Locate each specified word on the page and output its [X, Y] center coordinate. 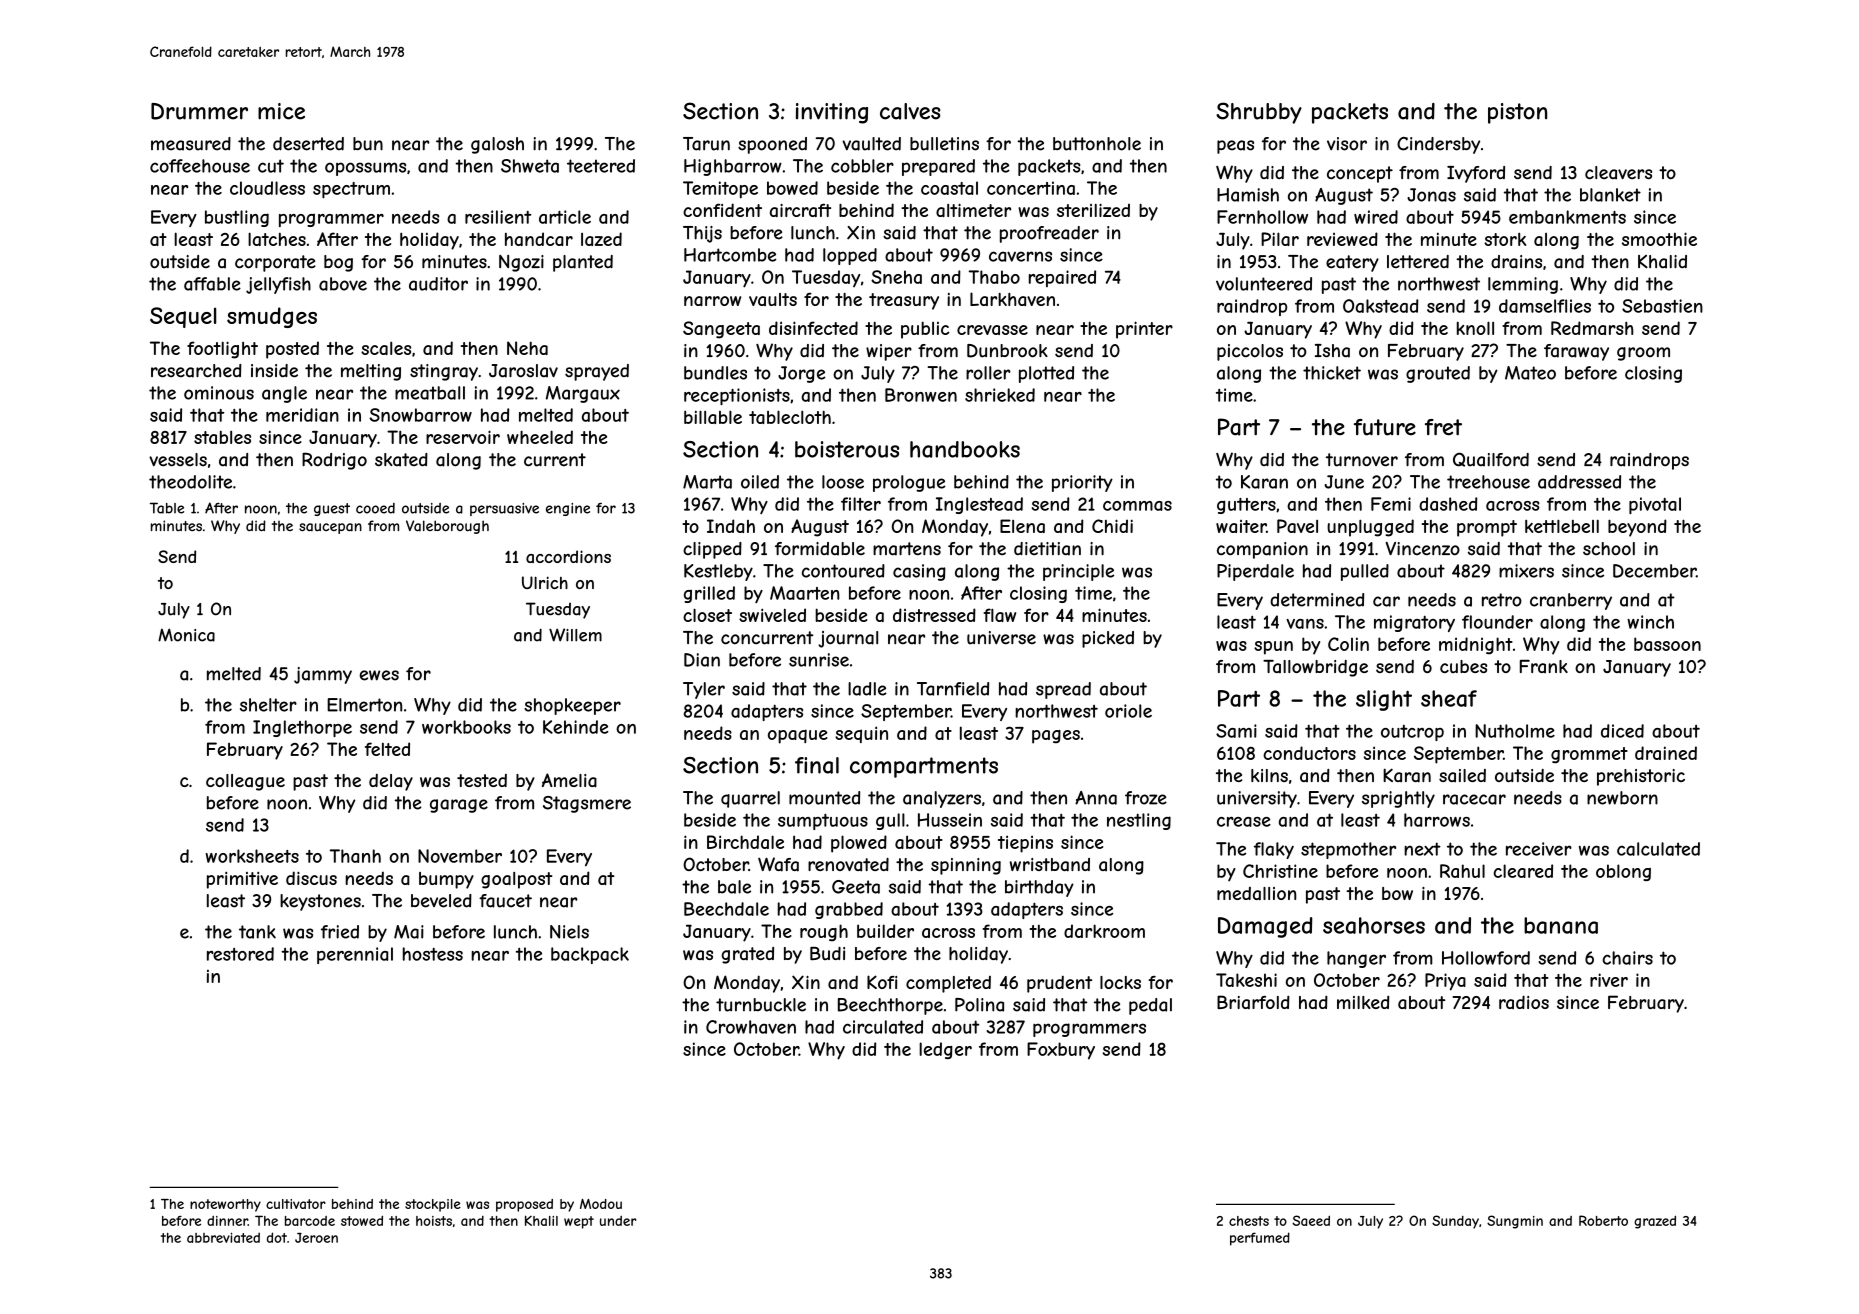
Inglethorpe [302, 728]
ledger [945, 1050]
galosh [497, 145]
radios [1524, 1002]
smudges [272, 317]
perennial [355, 955]
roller [988, 373]
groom [1643, 354]
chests [1249, 1221]
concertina [1031, 188]
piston [1517, 113]
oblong [1623, 872]
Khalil [541, 1220]
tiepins [1025, 844]
